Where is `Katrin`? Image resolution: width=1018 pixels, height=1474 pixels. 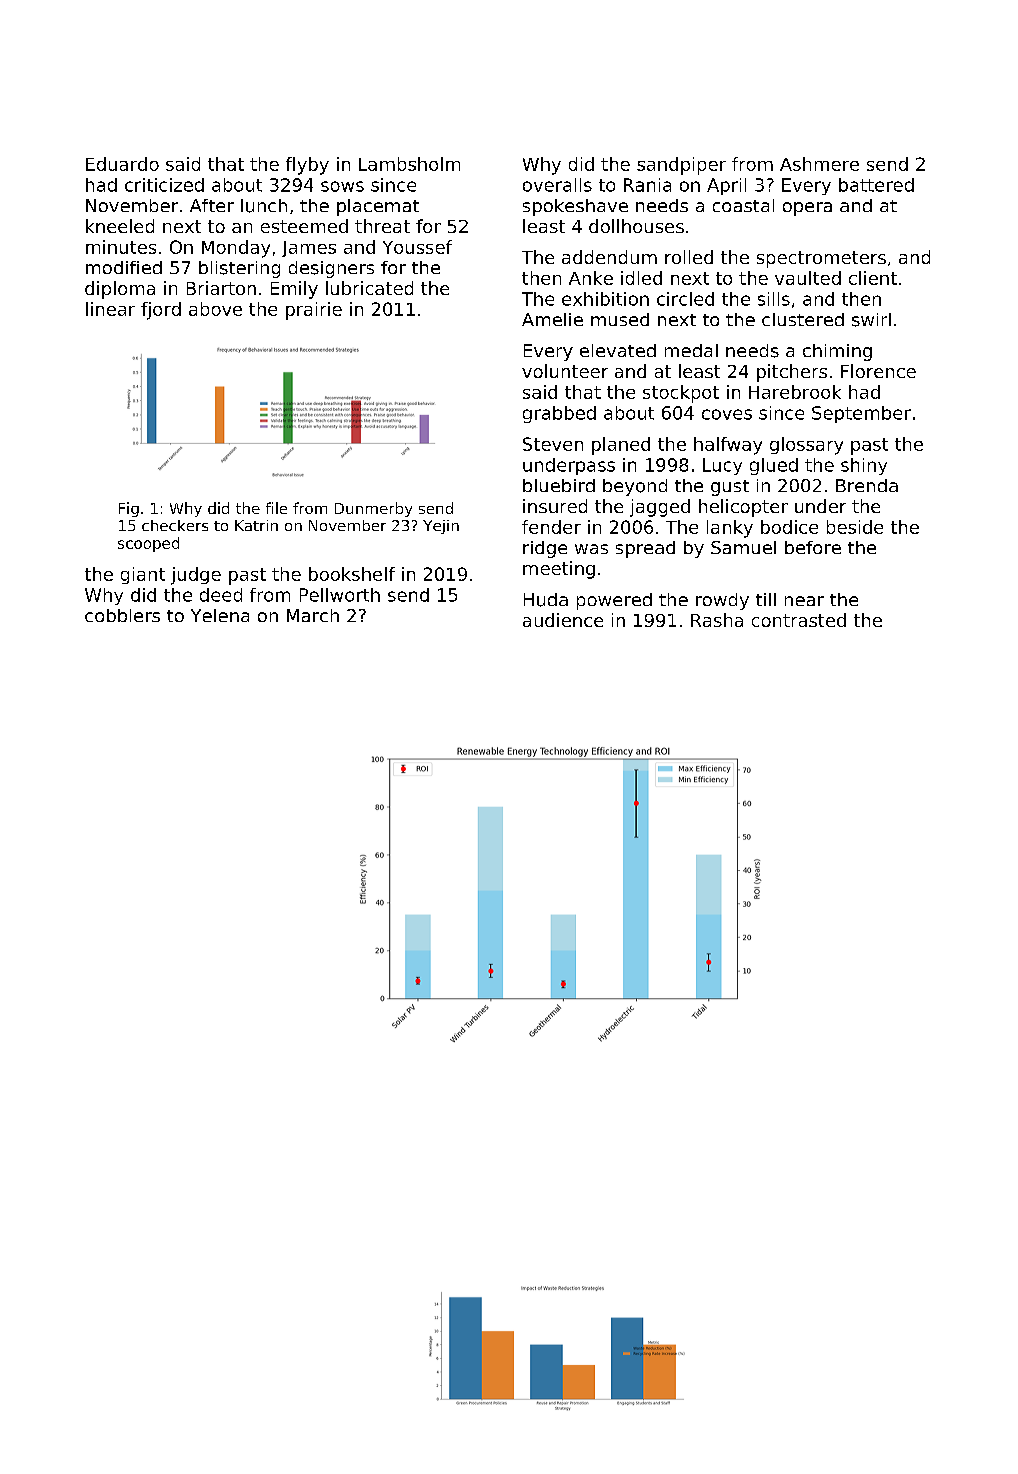
Katrin is located at coordinates (256, 525).
